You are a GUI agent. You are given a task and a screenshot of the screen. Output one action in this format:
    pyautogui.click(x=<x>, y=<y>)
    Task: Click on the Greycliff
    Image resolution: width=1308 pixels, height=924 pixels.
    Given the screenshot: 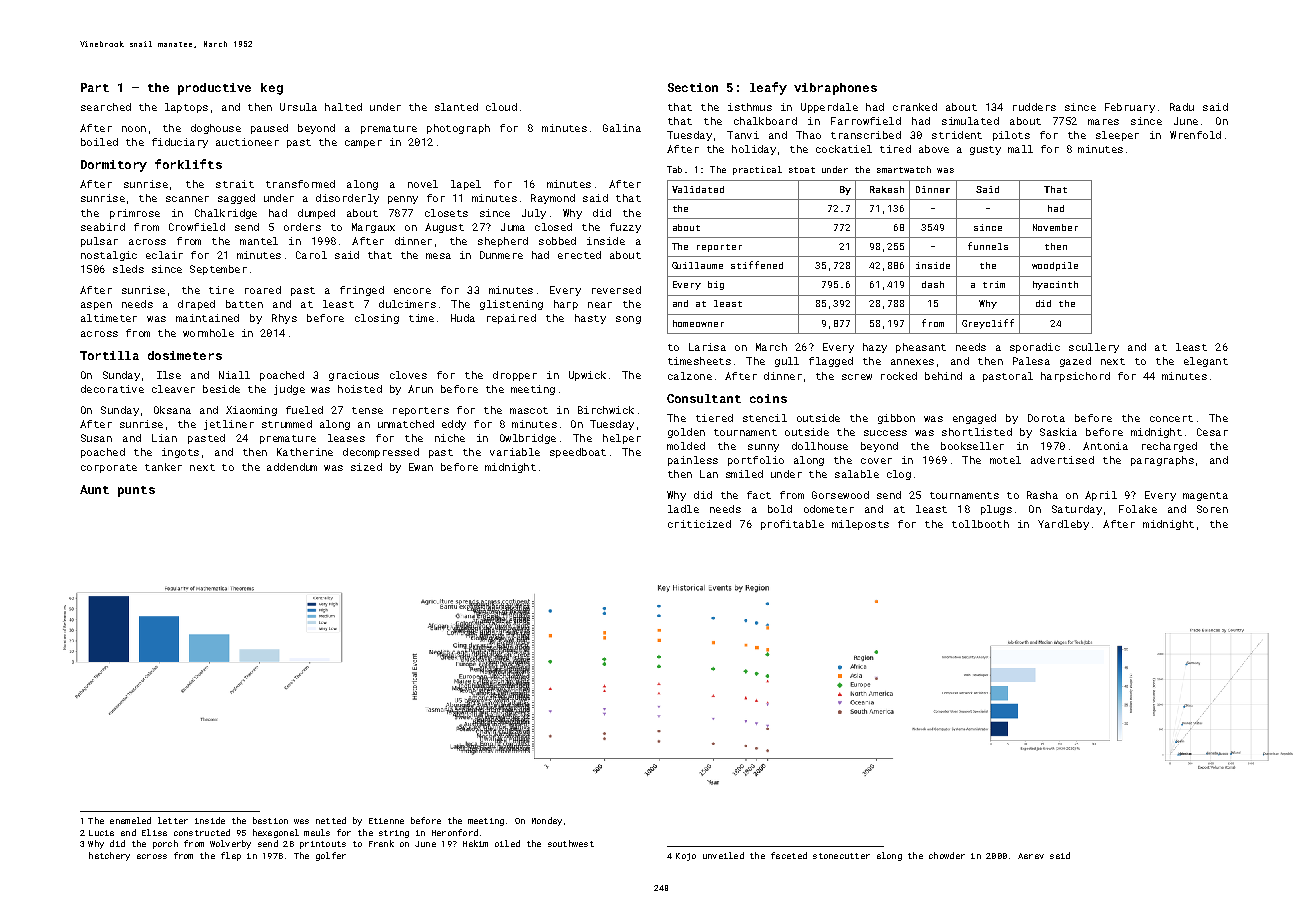 What is the action you would take?
    pyautogui.click(x=988, y=324)
